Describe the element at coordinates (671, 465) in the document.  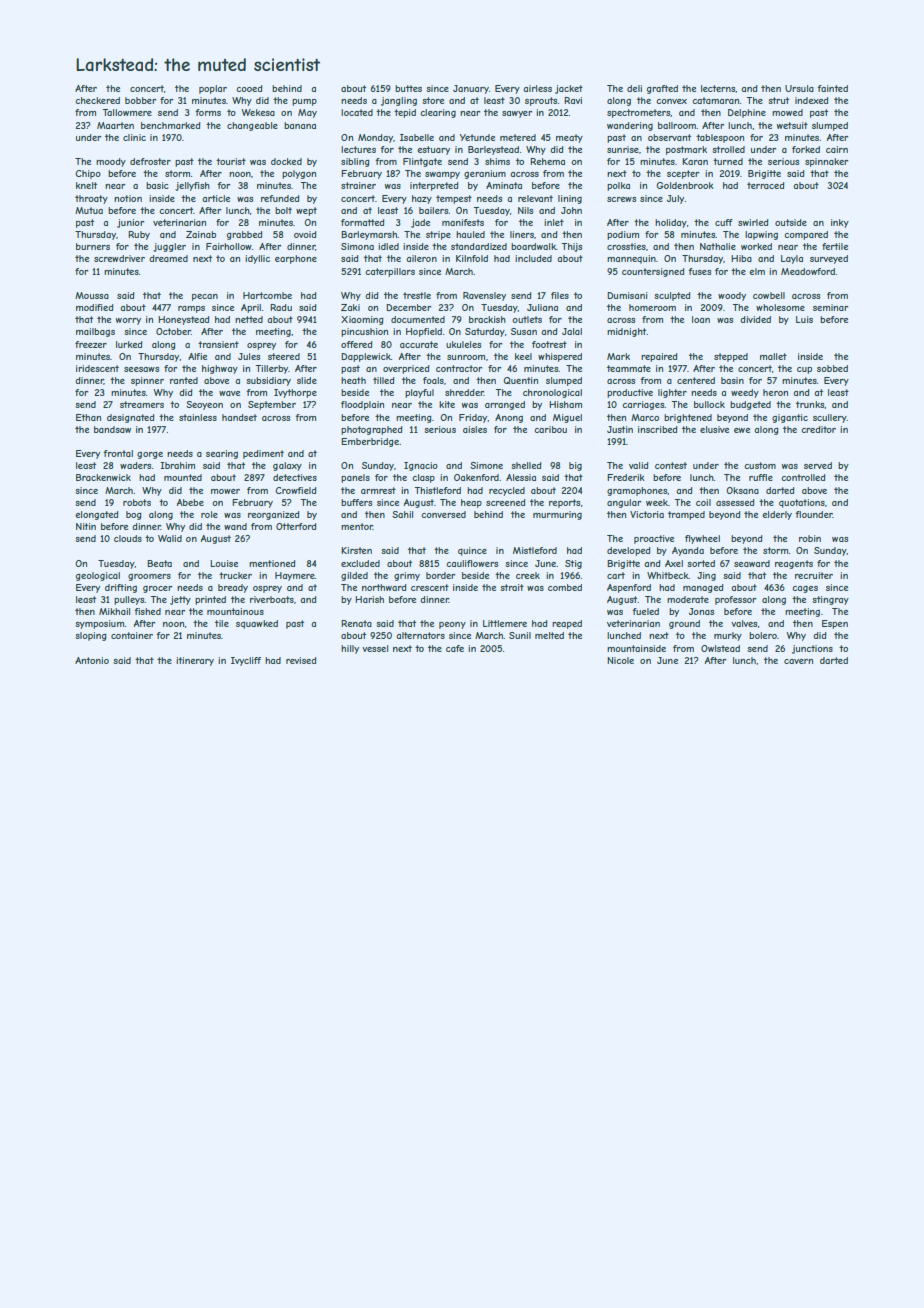
I see `contest` at that location.
